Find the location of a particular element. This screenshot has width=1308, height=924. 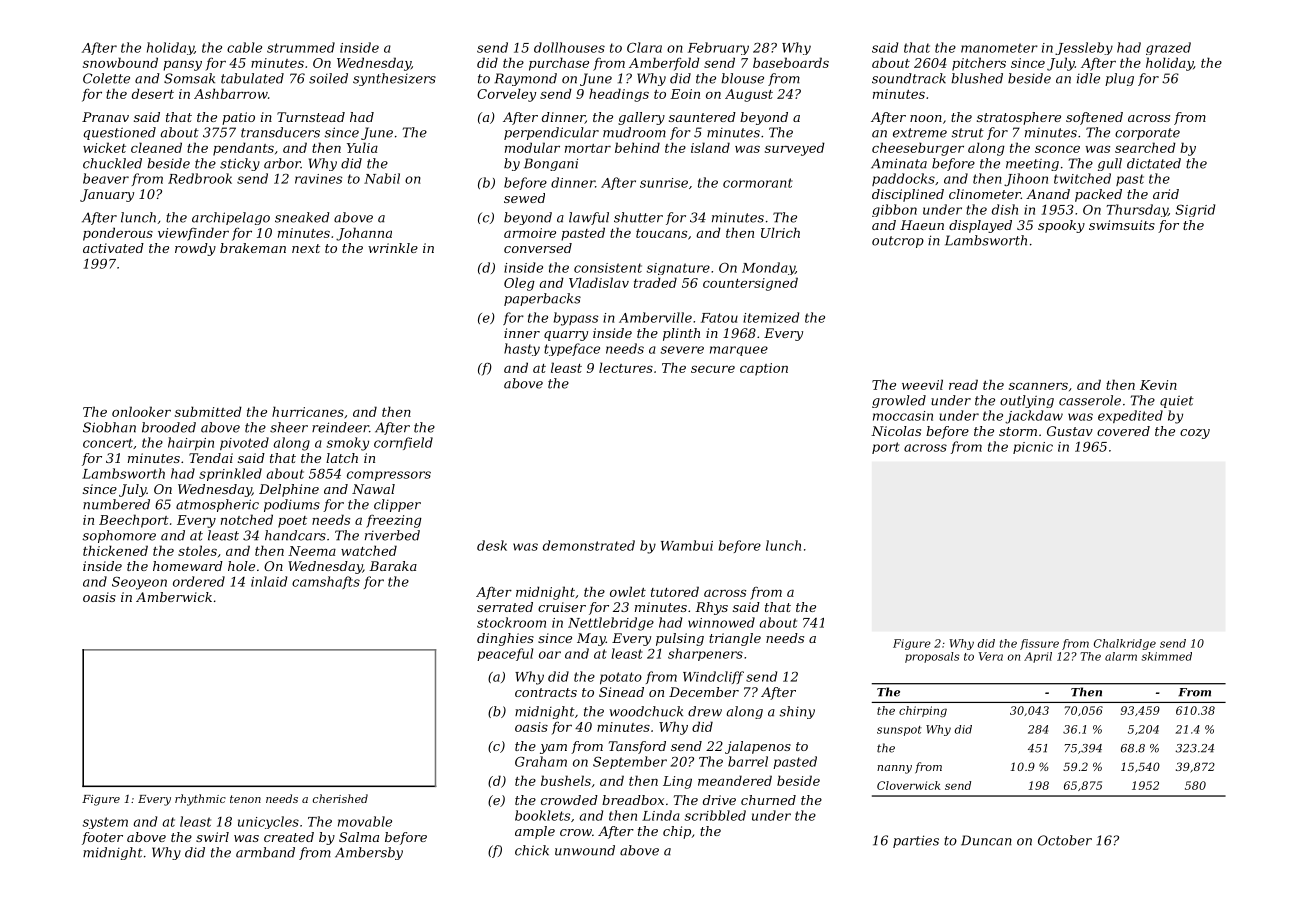

tutored is located at coordinates (675, 591).
